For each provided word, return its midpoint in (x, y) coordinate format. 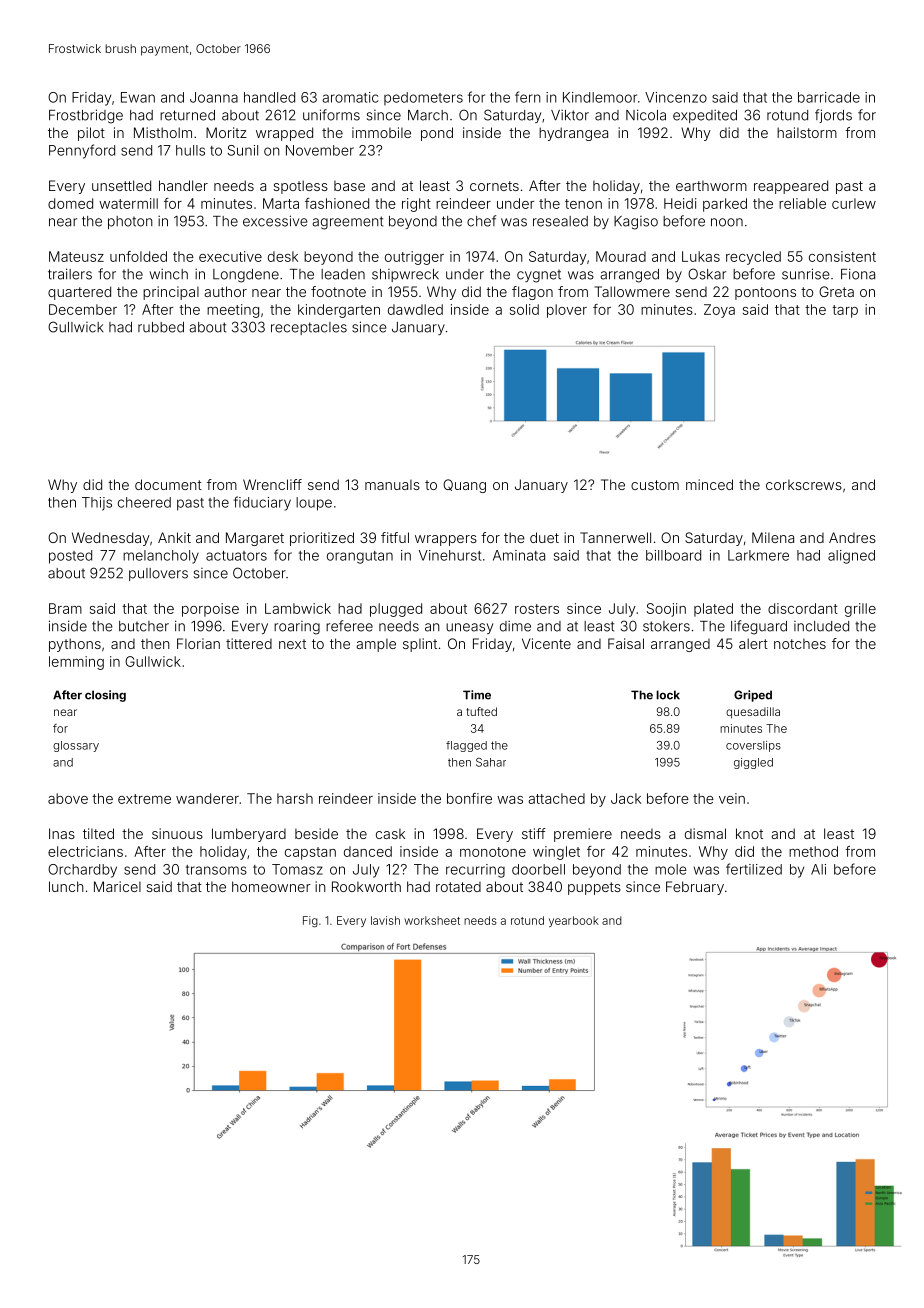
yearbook (574, 921)
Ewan (138, 97)
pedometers (423, 98)
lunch (66, 886)
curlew (854, 203)
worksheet (432, 920)
